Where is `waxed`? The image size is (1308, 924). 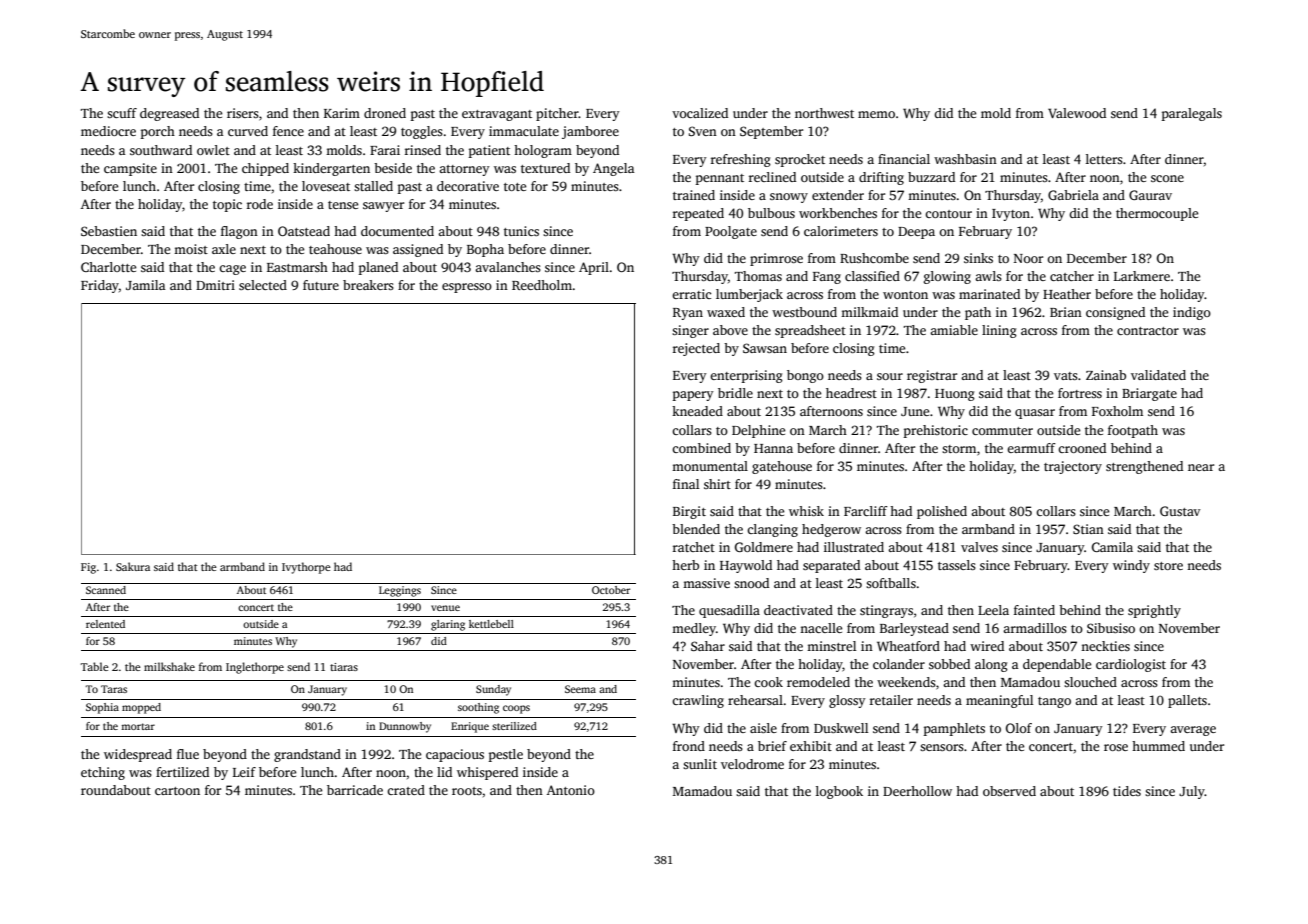
waxed is located at coordinates (726, 312).
